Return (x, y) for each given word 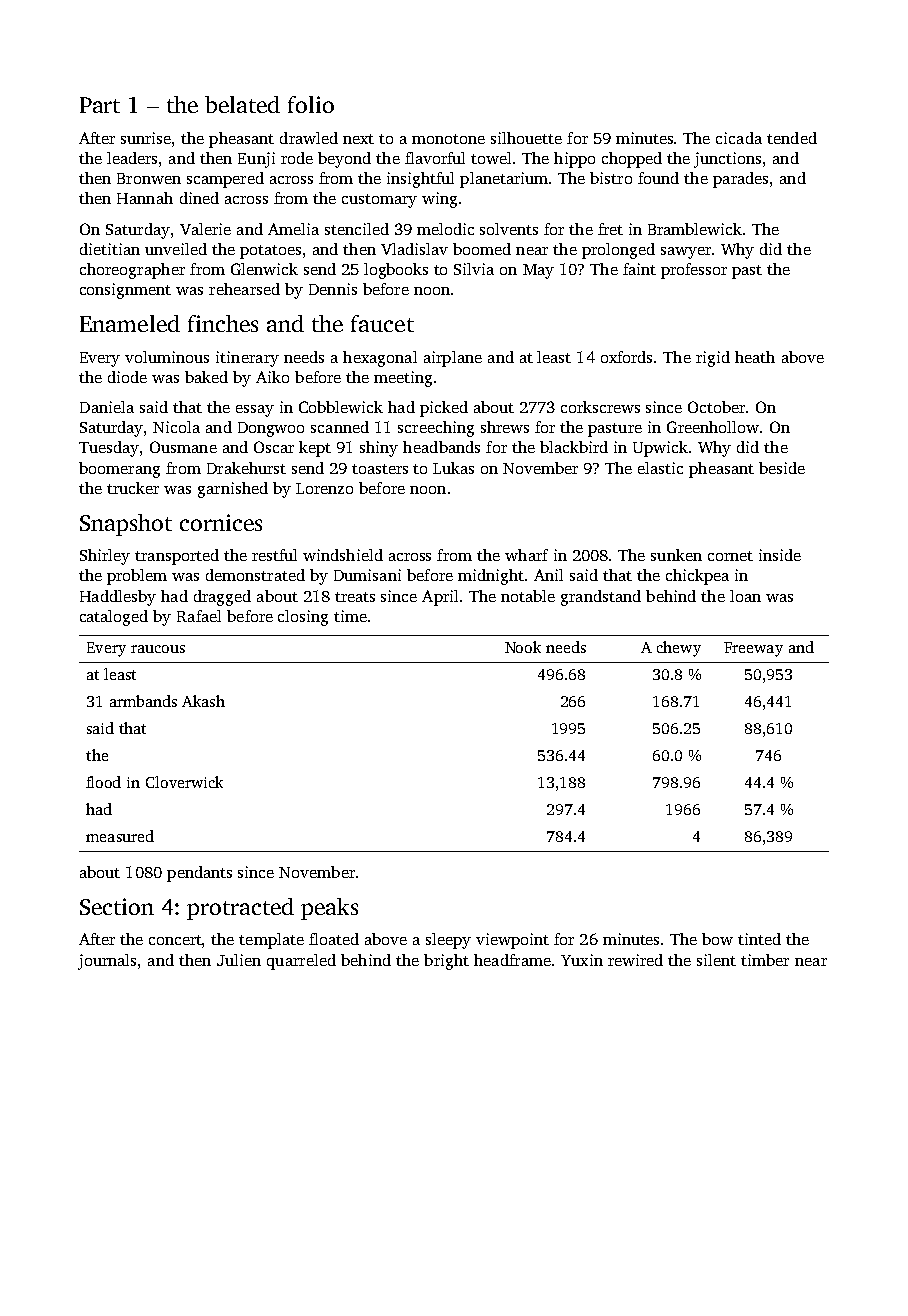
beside (782, 468)
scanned (340, 427)
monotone (448, 139)
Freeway (753, 649)
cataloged (114, 618)
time (350, 616)
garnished (233, 490)
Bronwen (149, 178)
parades (740, 180)
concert (176, 941)
